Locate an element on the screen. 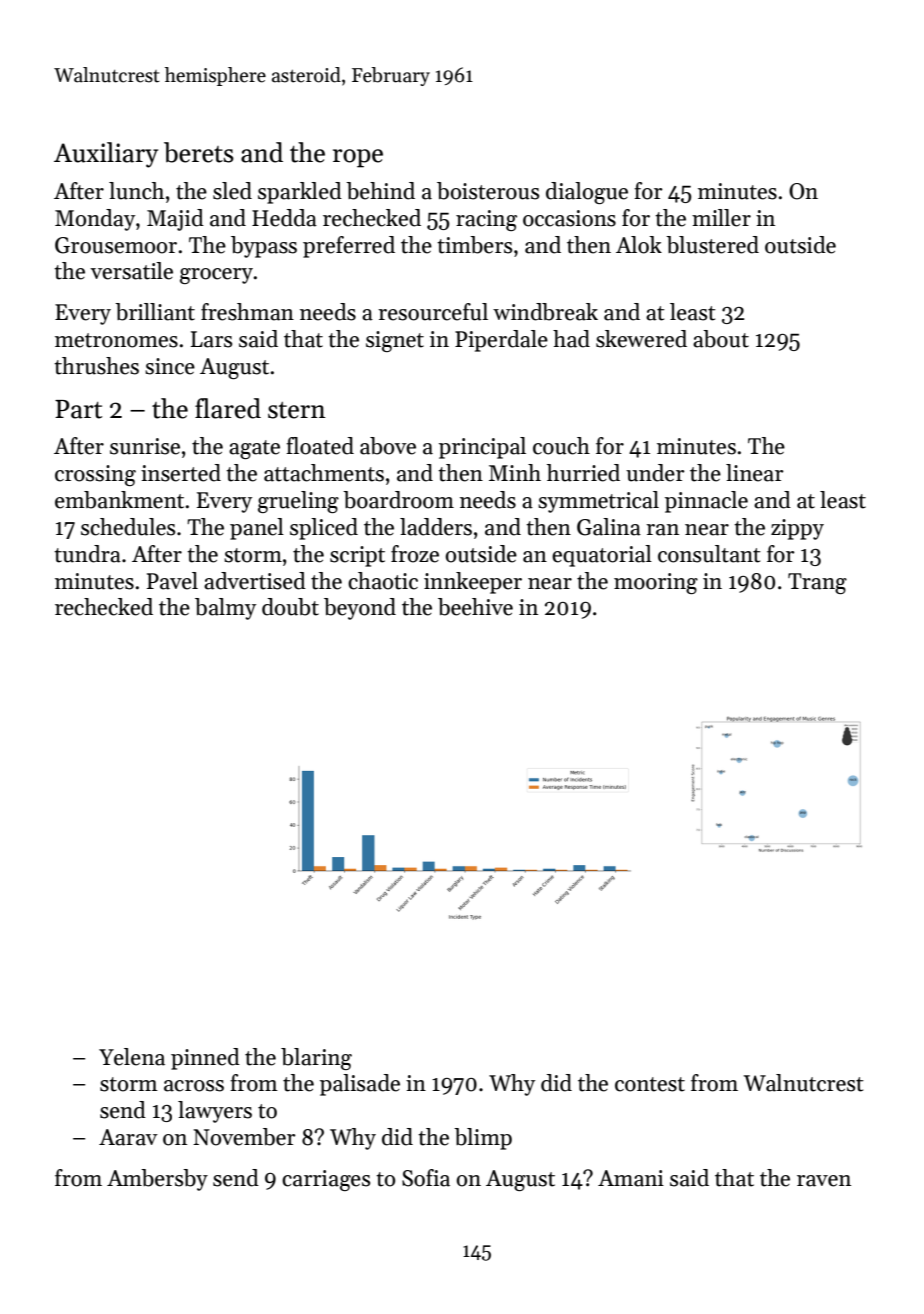  balmy is located at coordinates (225, 609).
